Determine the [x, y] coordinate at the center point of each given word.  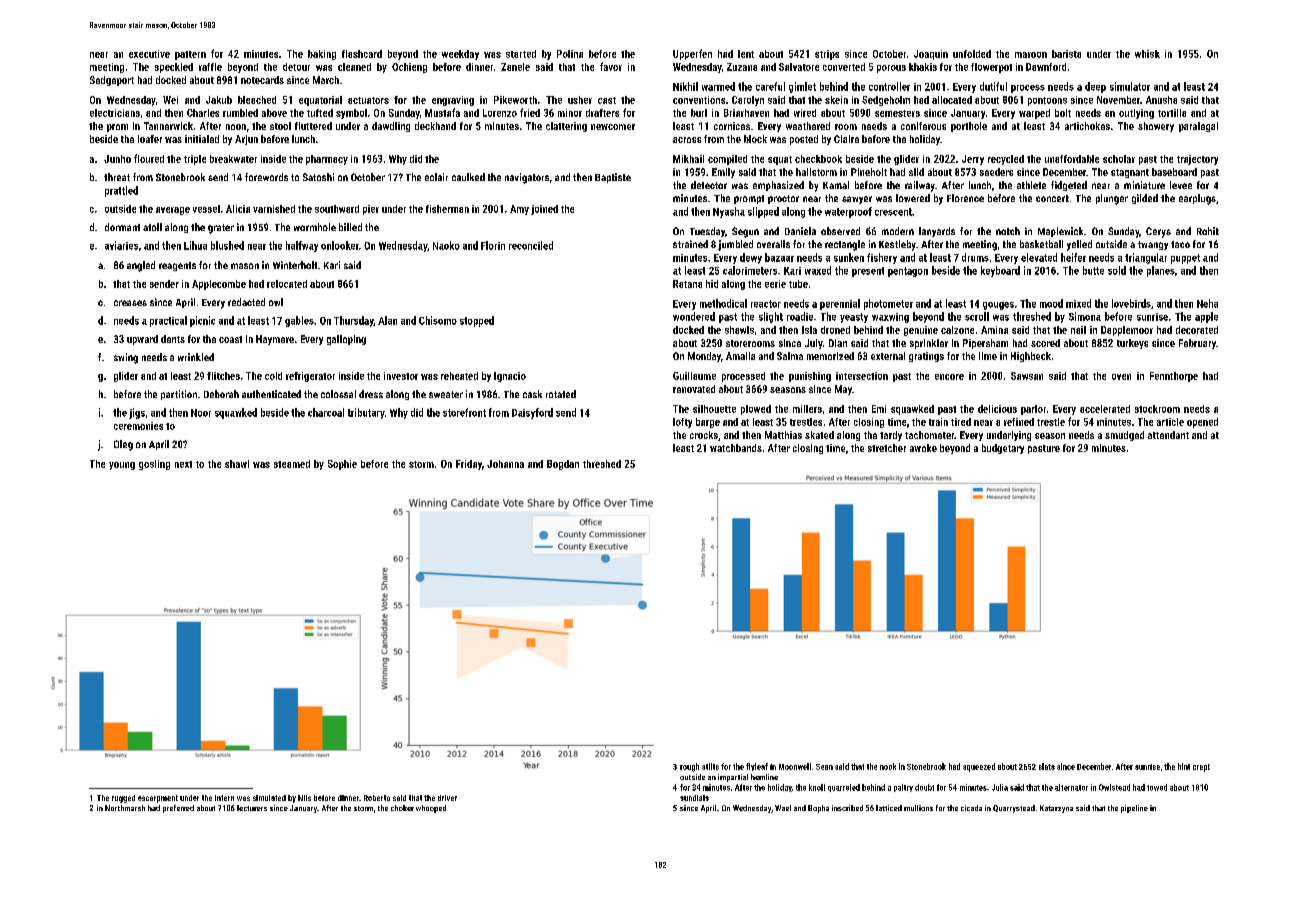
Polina [570, 54]
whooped [431, 809]
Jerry [973, 160]
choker [402, 808]
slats [1047, 766]
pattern [190, 55]
